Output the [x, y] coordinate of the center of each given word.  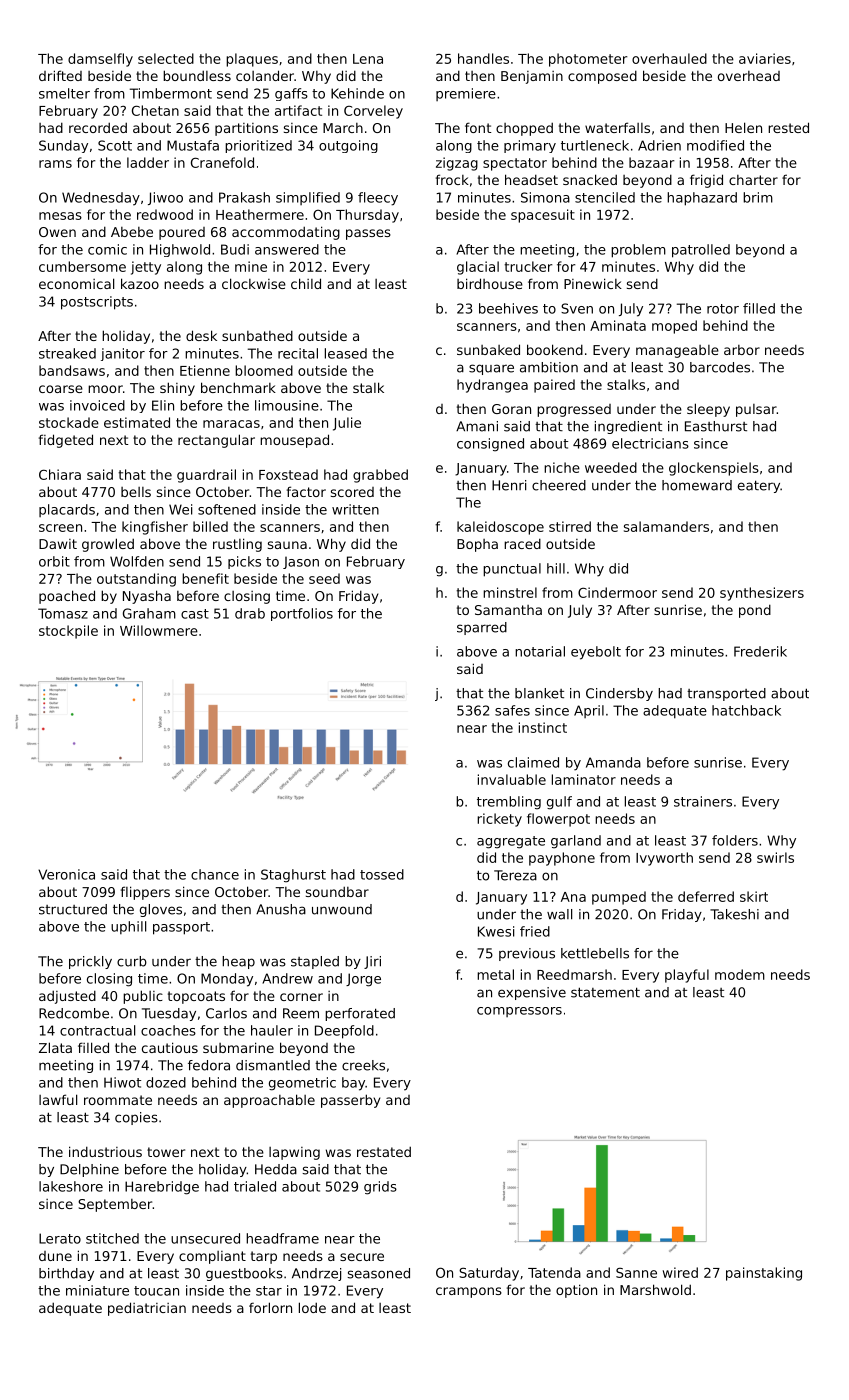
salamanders [666, 526]
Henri [509, 485]
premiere [466, 94]
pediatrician [147, 1309]
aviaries [765, 58]
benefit [205, 578]
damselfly [100, 60]
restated [384, 1151]
